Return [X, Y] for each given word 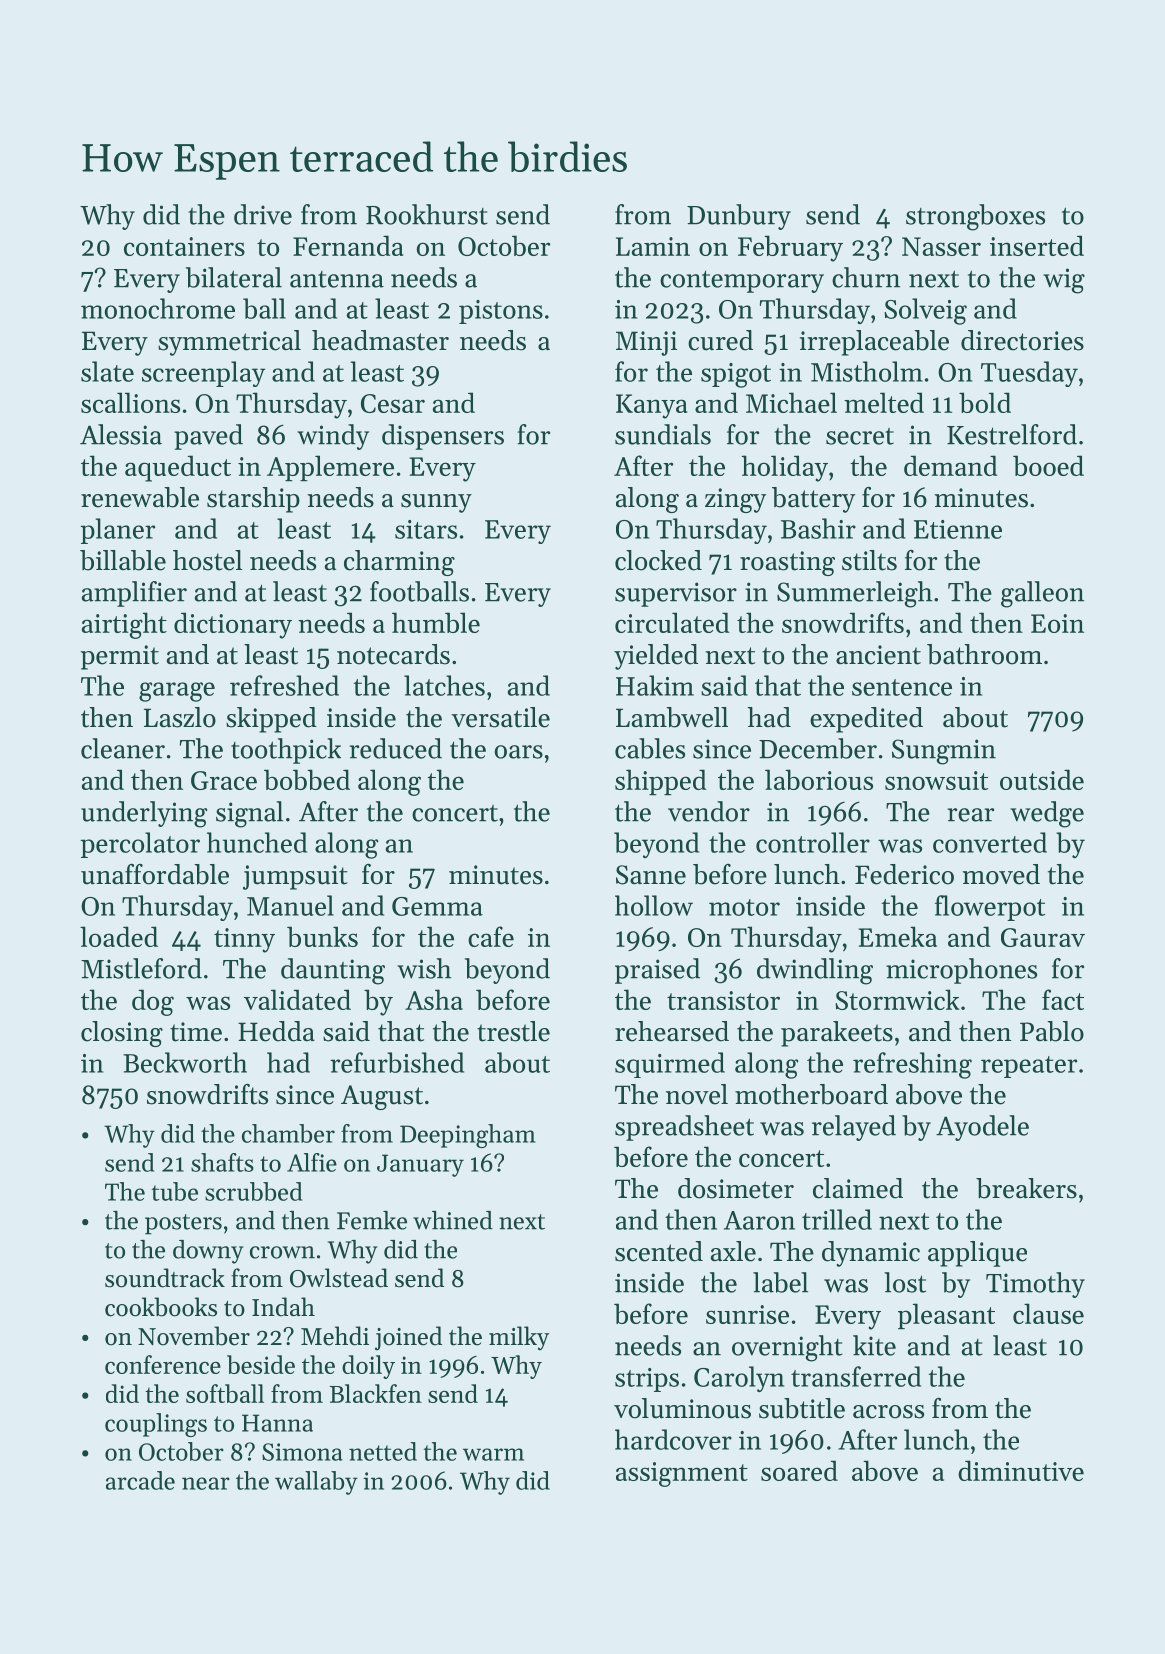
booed [1048, 465]
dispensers [443, 437]
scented [659, 1251]
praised [657, 971]
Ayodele [982, 1128]
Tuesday [1029, 374]
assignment [682, 1474]
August [382, 1097]
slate [107, 371]
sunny [436, 503]
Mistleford [141, 968]
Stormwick [897, 999]
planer [118, 531]
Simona [302, 1452]
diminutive [1021, 1470]
